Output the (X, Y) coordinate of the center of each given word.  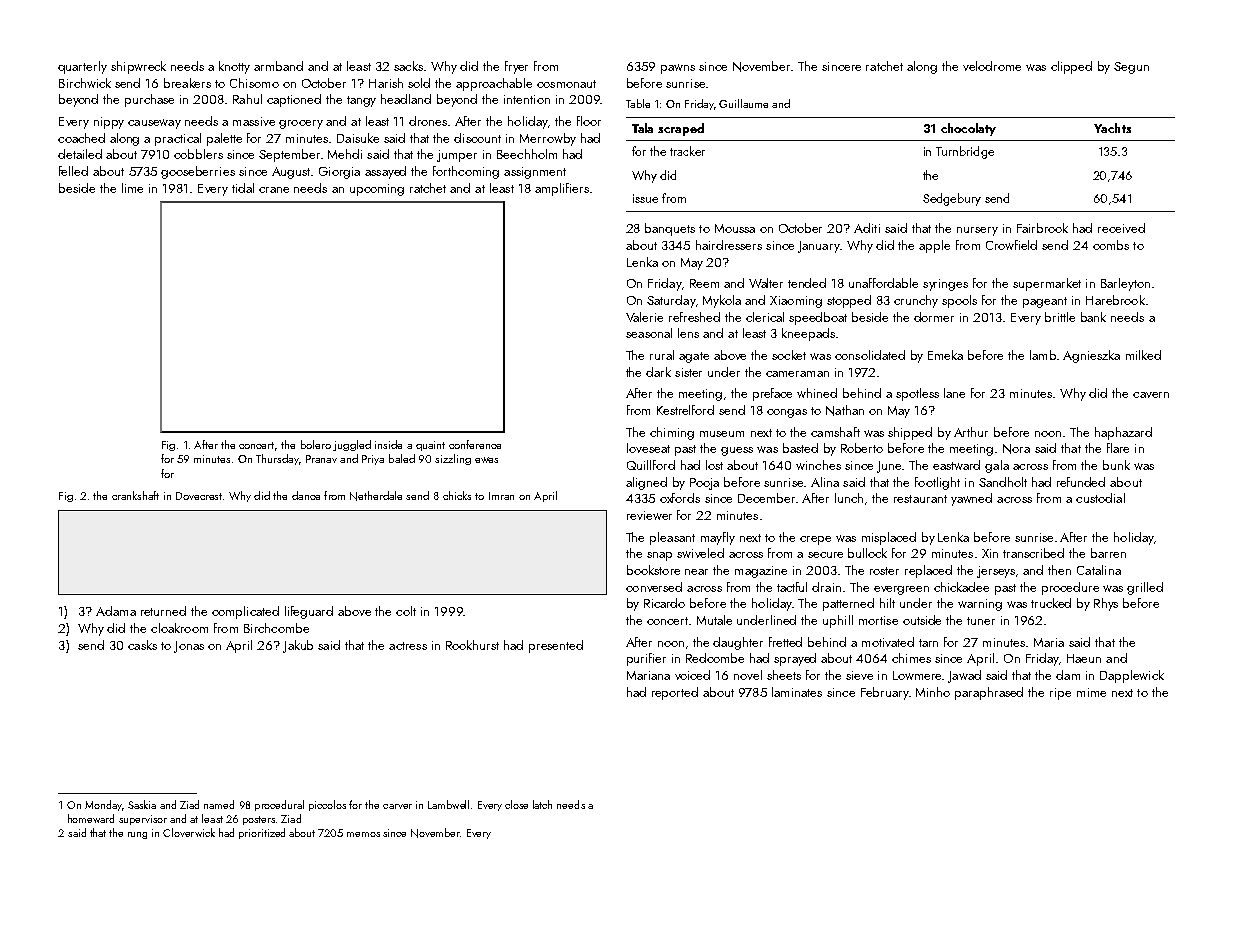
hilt (887, 603)
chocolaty (968, 129)
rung (137, 835)
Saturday (671, 301)
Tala (642, 128)
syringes (945, 285)
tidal (243, 188)
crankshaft (135, 495)
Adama (116, 611)
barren (1108, 553)
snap (659, 556)
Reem (704, 283)
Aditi (867, 228)
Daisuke (358, 138)
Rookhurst (472, 645)
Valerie (644, 317)
